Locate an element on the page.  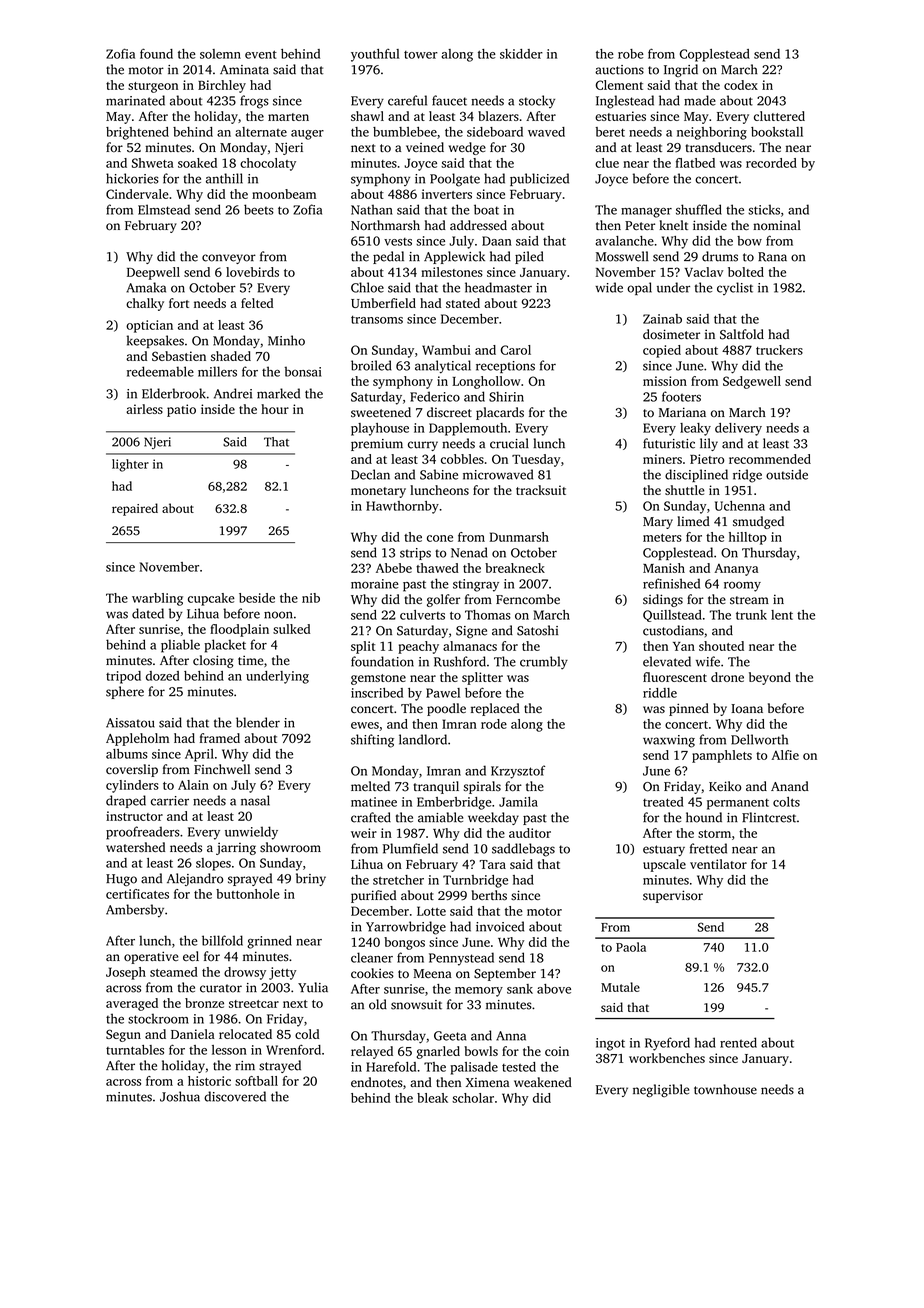
tower is located at coordinates (421, 55).
